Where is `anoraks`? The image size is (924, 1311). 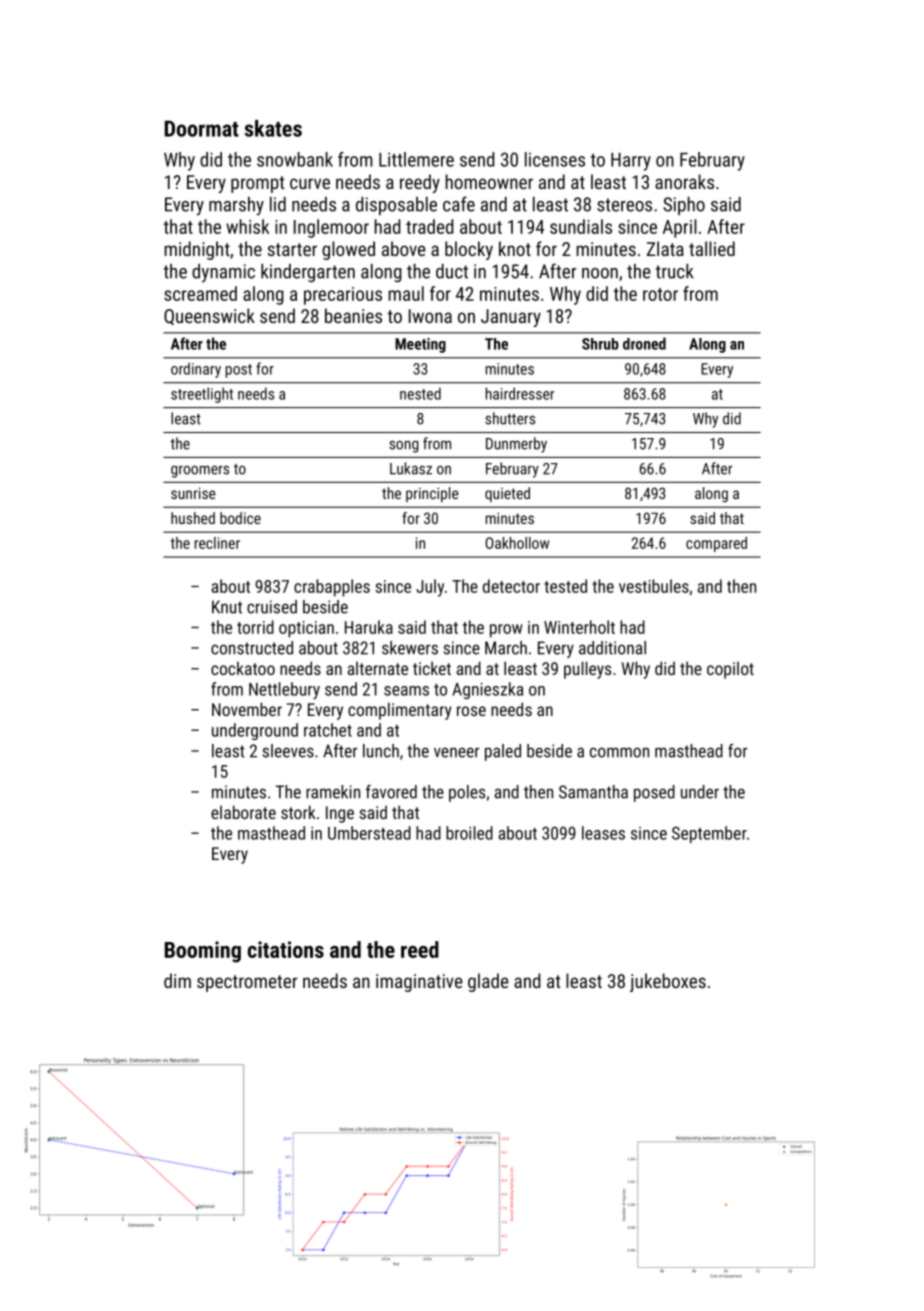 anoraks is located at coordinates (684, 181).
